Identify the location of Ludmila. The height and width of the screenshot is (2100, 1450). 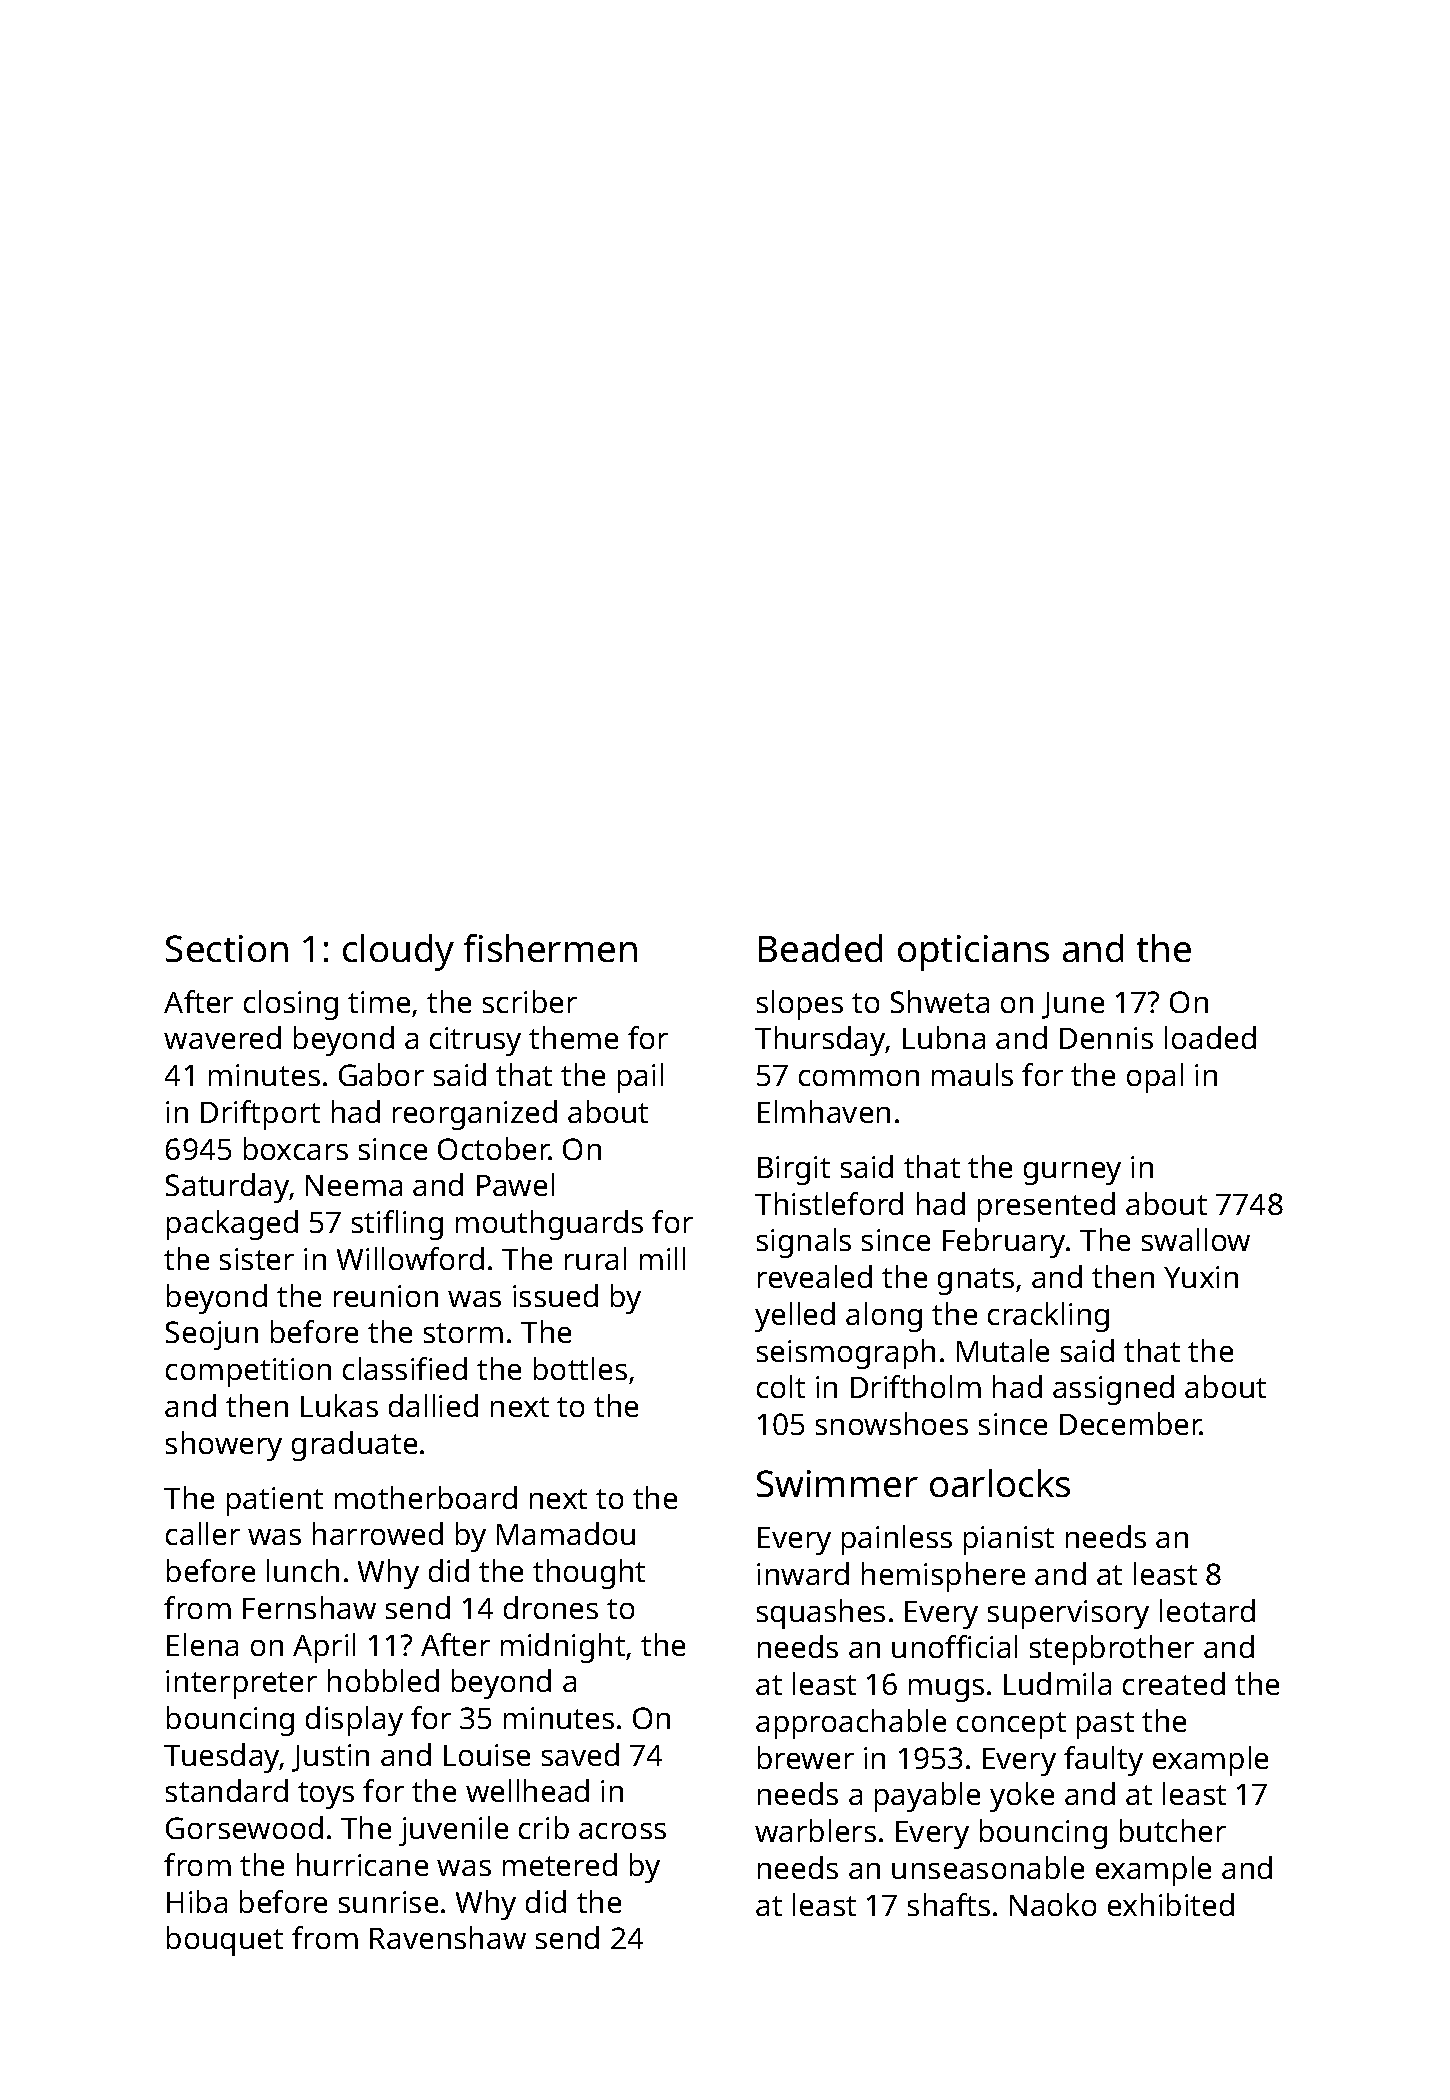
(1057, 1683).
